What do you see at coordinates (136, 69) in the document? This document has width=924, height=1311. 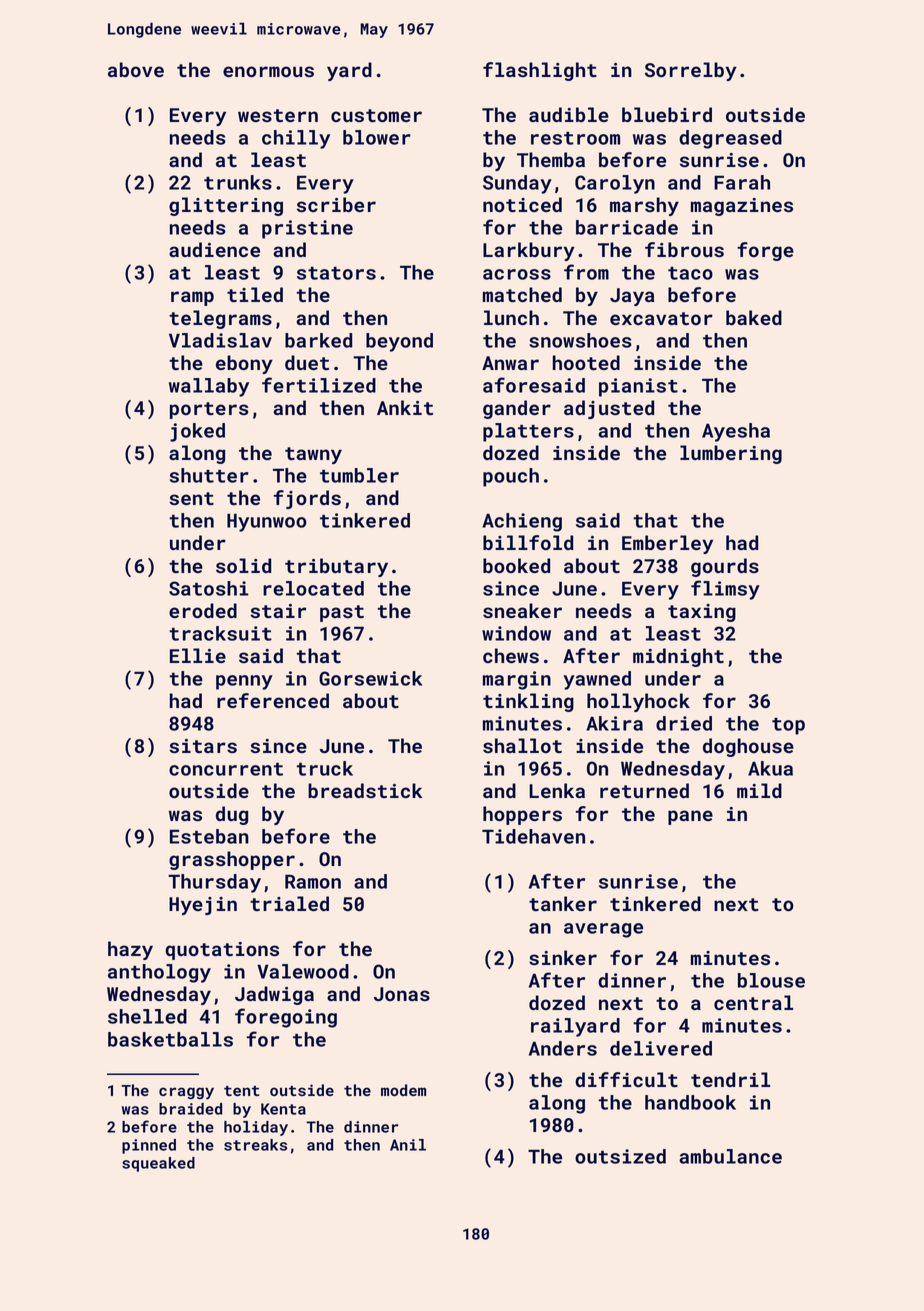 I see `above` at bounding box center [136, 69].
